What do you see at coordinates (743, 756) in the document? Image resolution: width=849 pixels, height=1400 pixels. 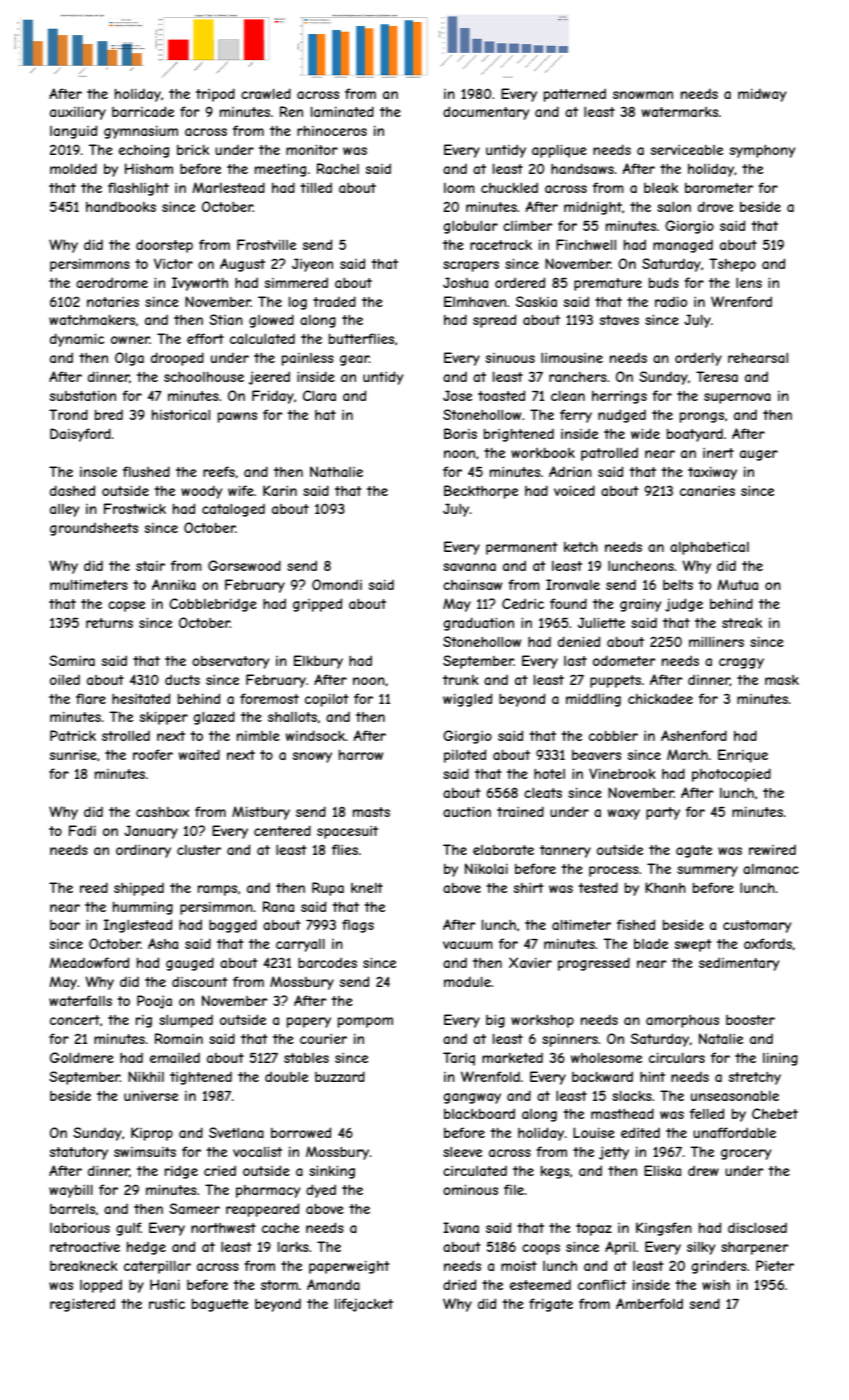 I see `Enrique` at bounding box center [743, 756].
